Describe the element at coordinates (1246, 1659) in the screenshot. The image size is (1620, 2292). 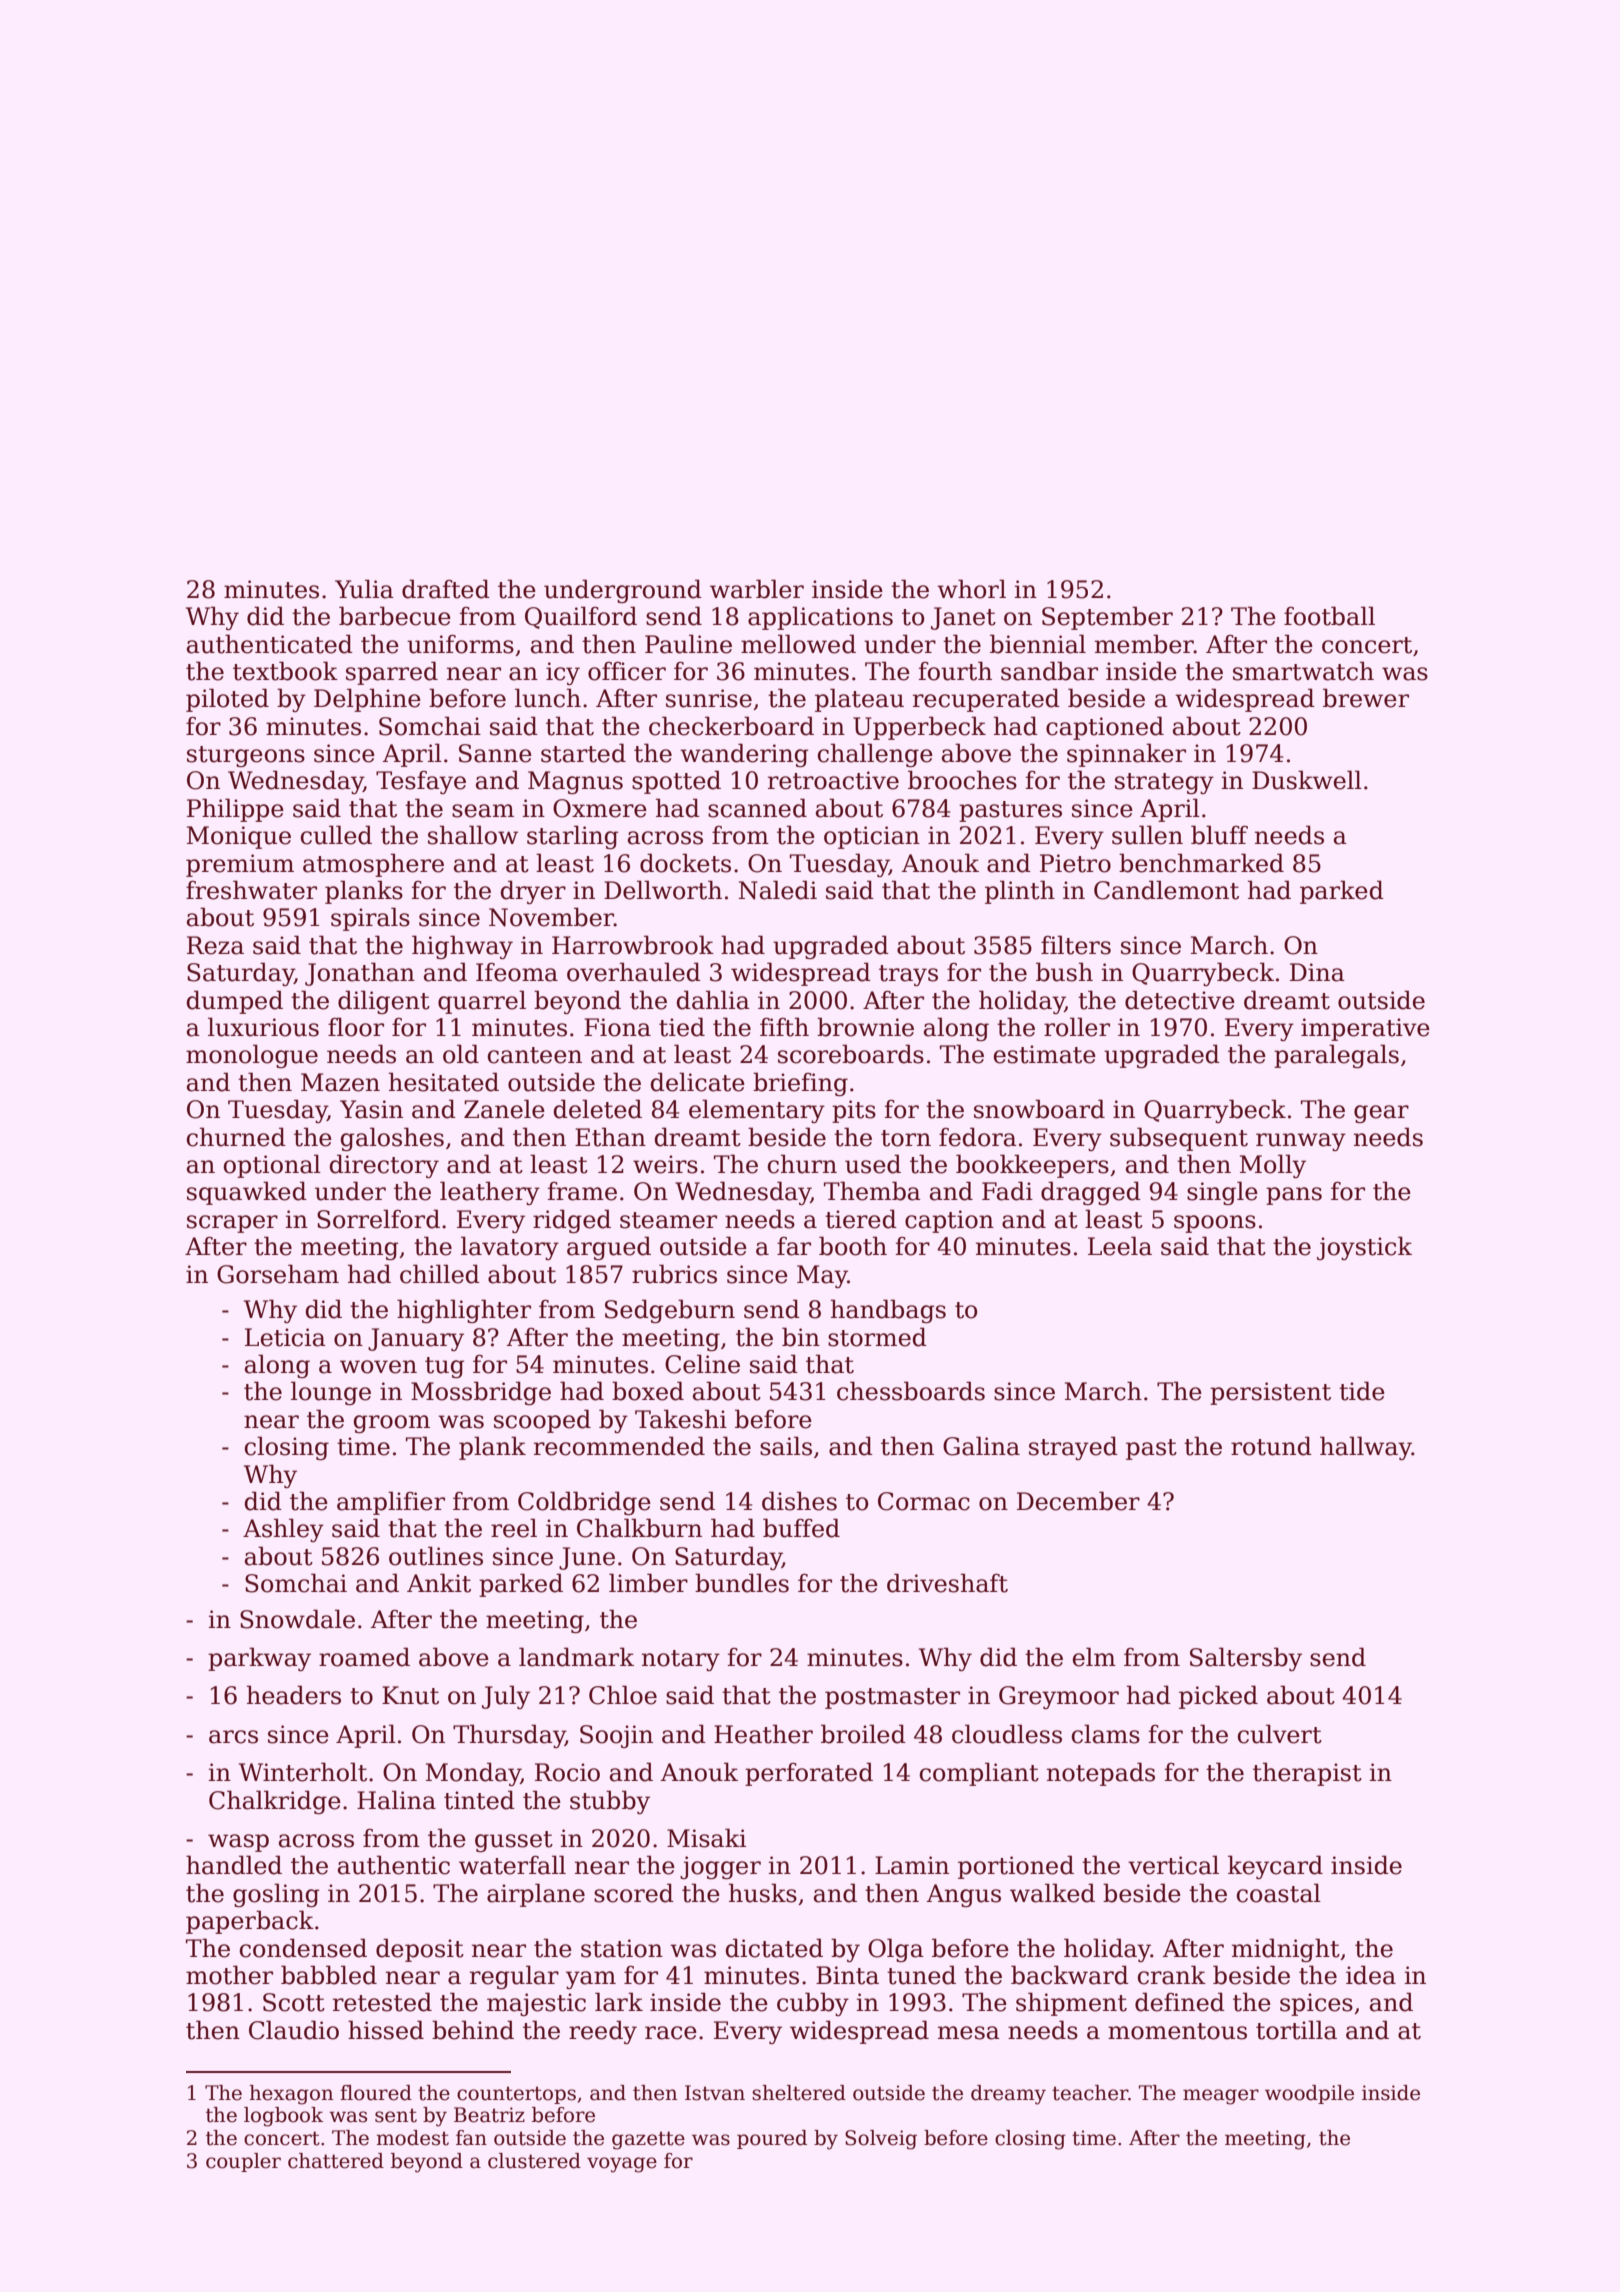
I see `Saltersby` at that location.
